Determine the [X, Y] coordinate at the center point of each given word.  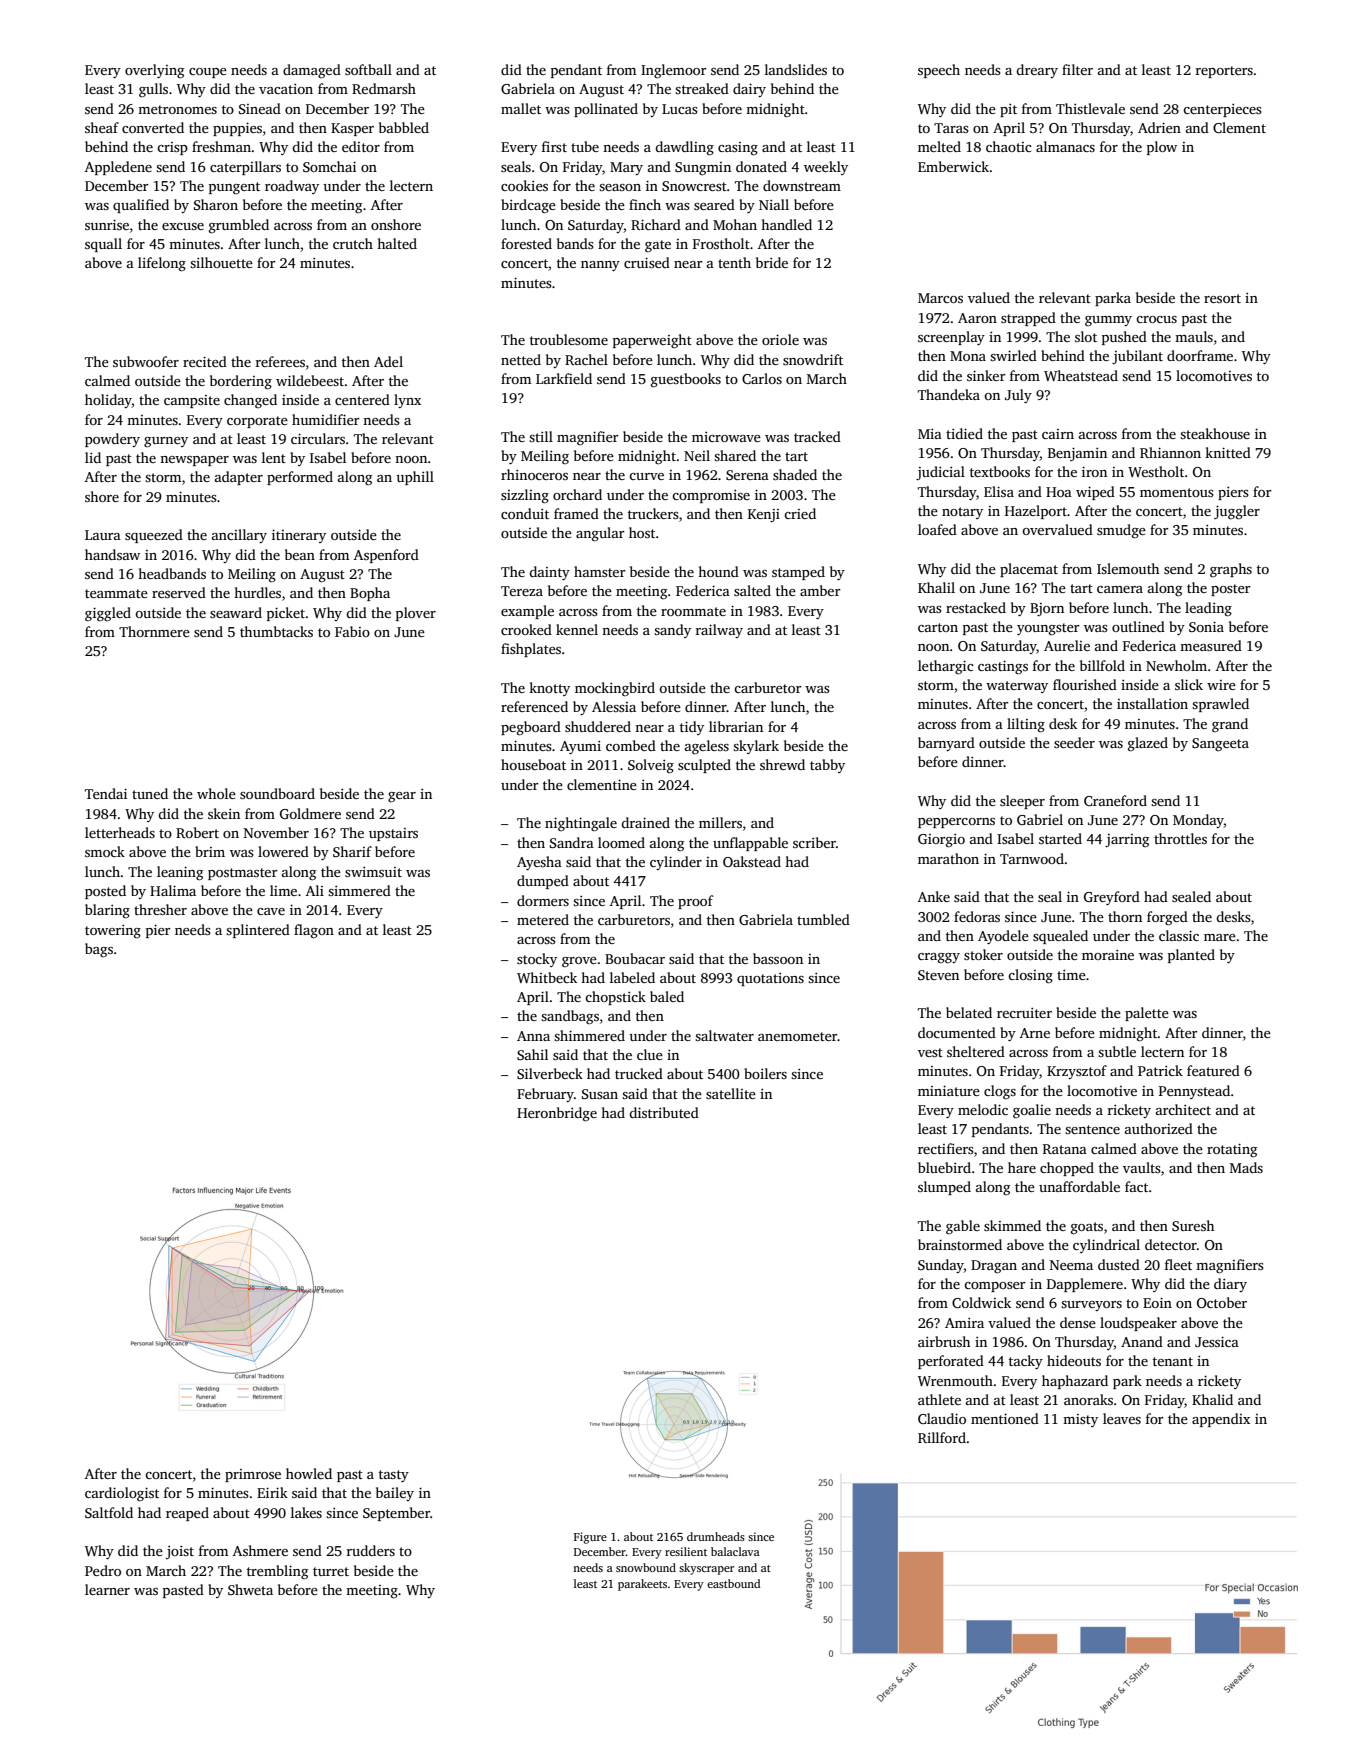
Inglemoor [674, 71]
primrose [253, 1475]
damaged [312, 71]
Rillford [942, 1437]
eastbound [733, 1583]
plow [1162, 148]
